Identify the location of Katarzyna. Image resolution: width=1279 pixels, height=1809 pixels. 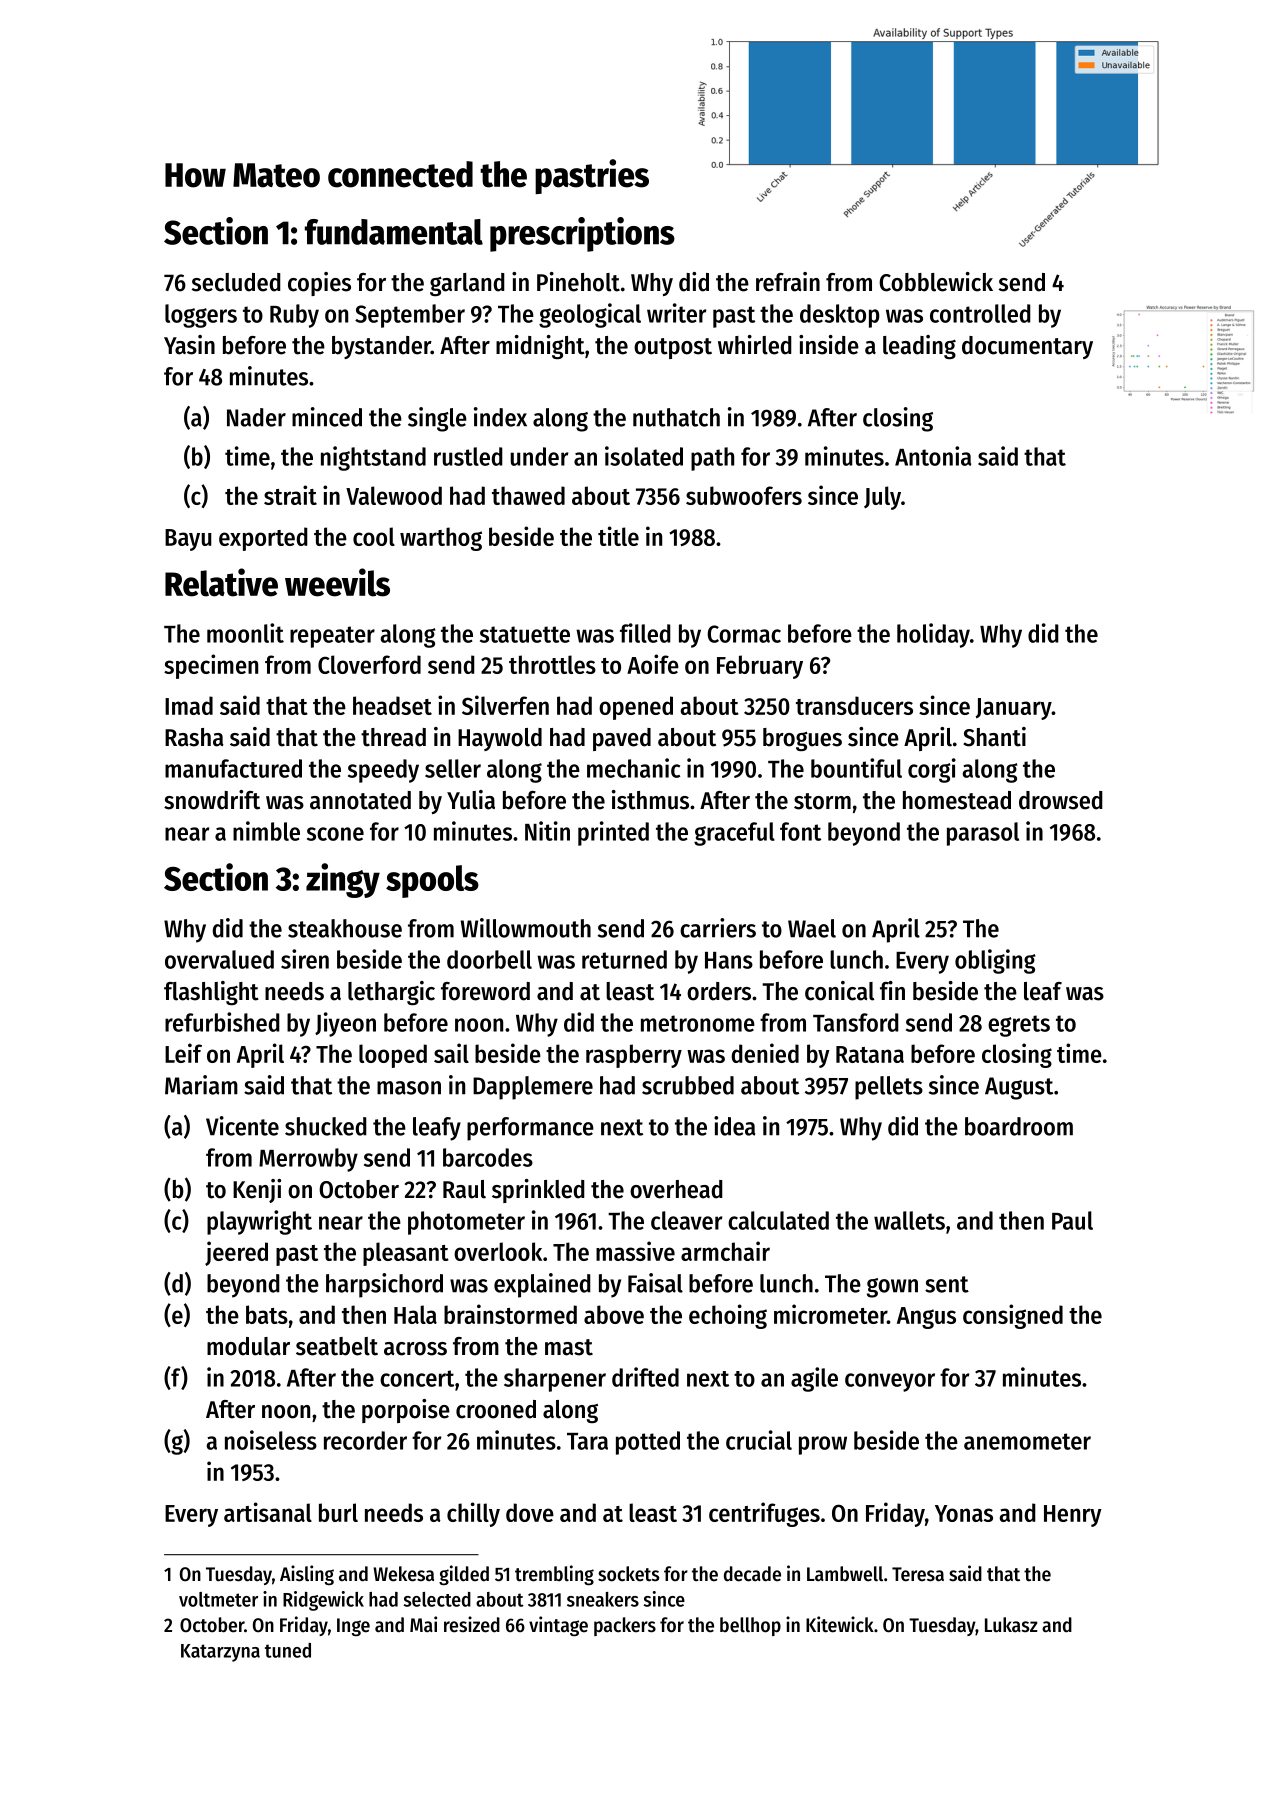
(220, 1653).
